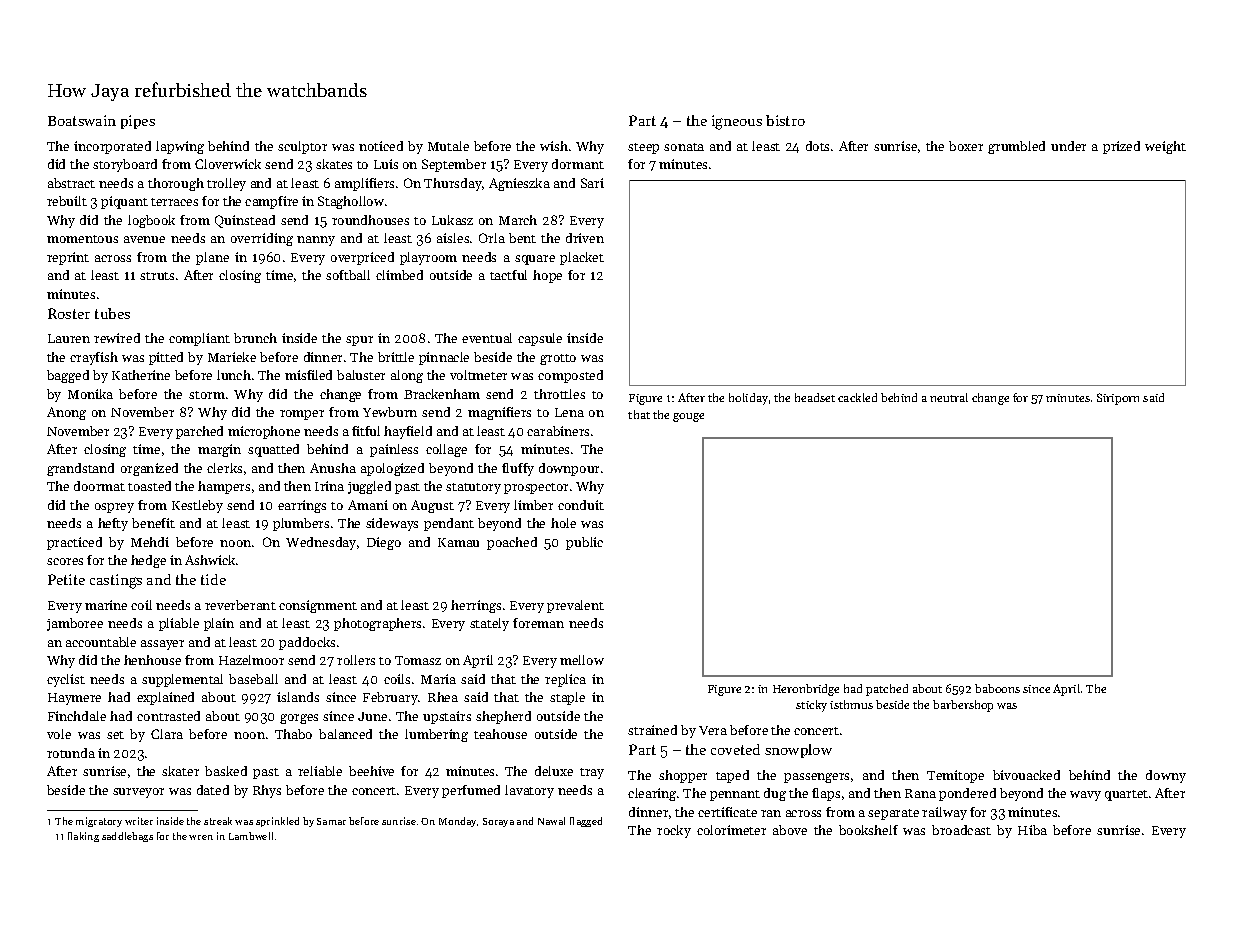  Describe the element at coordinates (737, 122) in the screenshot. I see `igneous` at that location.
